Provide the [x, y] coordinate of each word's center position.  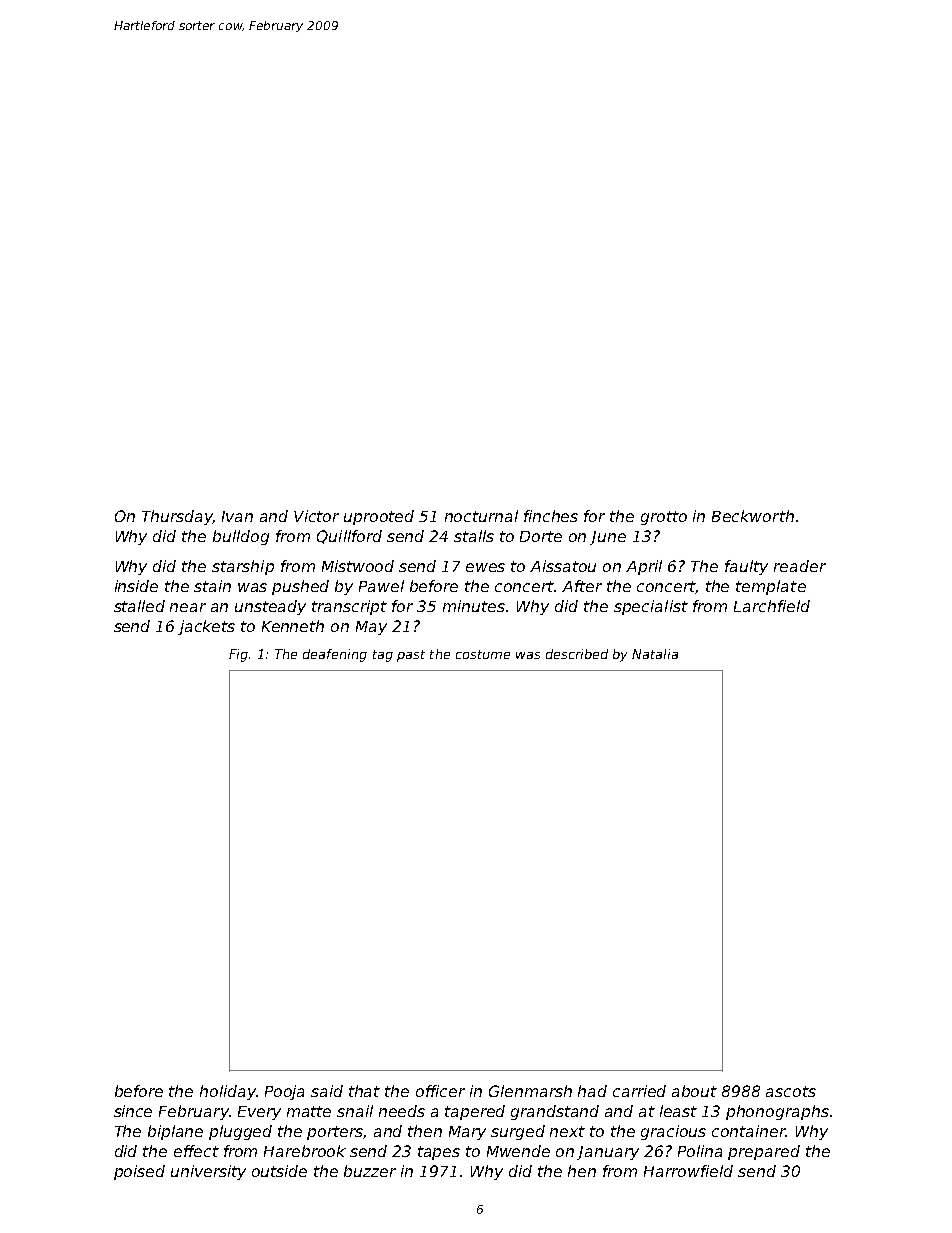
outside [279, 1171]
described [577, 654]
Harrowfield [688, 1171]
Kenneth [293, 626]
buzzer [370, 1171]
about [694, 1091]
